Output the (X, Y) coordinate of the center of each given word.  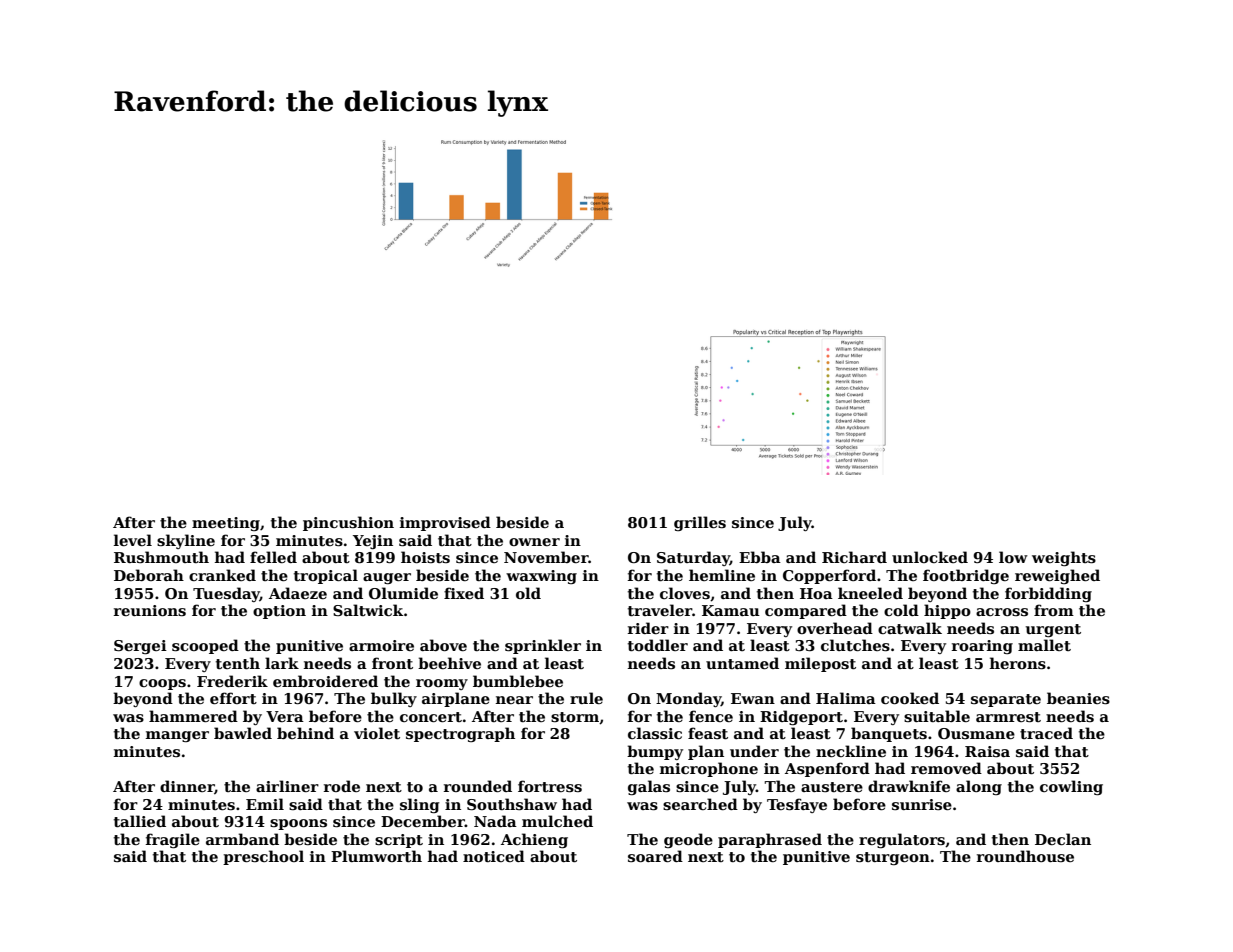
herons (1018, 663)
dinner (187, 786)
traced (1046, 733)
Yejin (373, 542)
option (279, 612)
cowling (1071, 787)
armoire (381, 645)
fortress (550, 786)
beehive (449, 663)
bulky (394, 699)
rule (586, 698)
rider (648, 628)
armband (242, 839)
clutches (855, 645)
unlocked (930, 557)
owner (534, 542)
